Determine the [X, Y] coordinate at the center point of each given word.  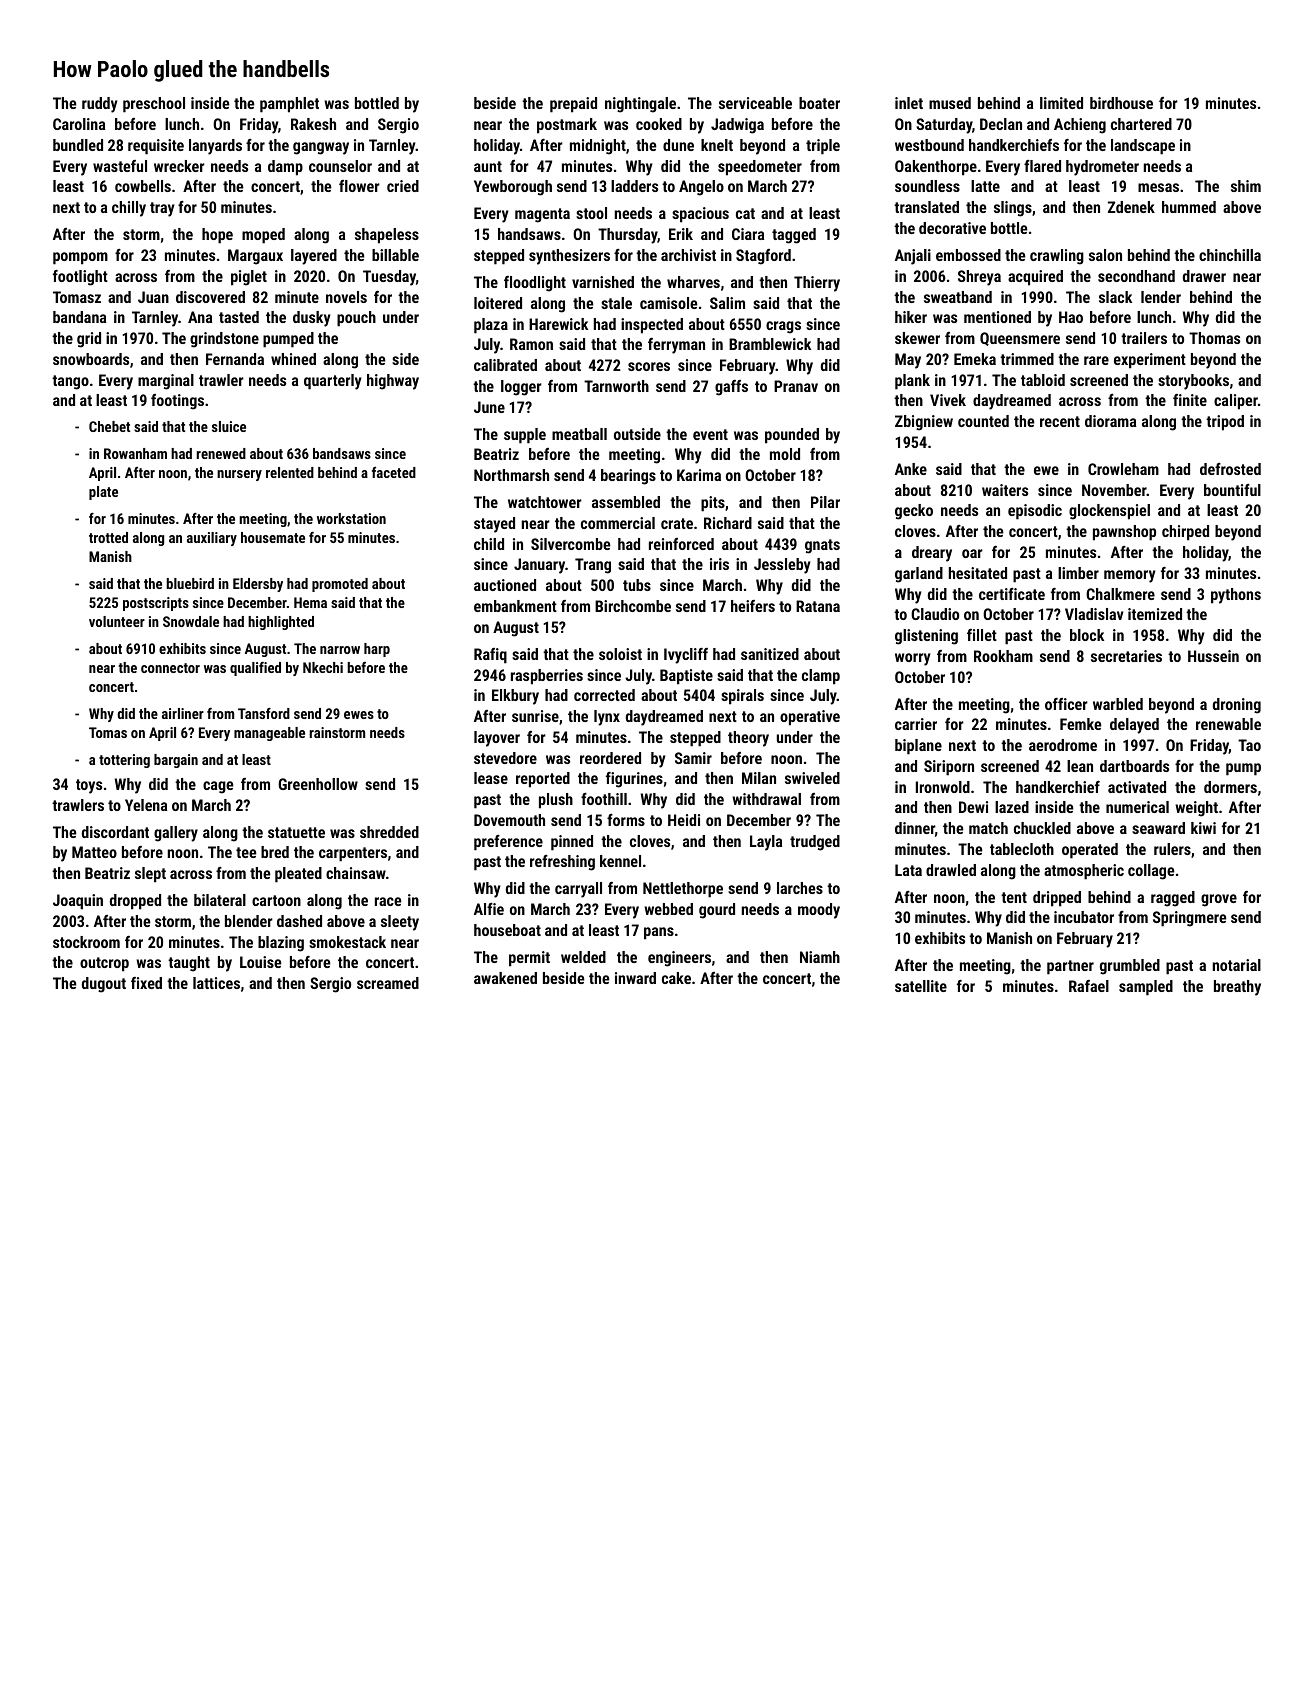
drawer [1204, 276]
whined [293, 359]
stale [616, 303]
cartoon [276, 900]
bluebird [190, 583]
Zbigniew [924, 423]
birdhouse [1121, 103]
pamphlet [289, 105]
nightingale [640, 105]
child [489, 544]
